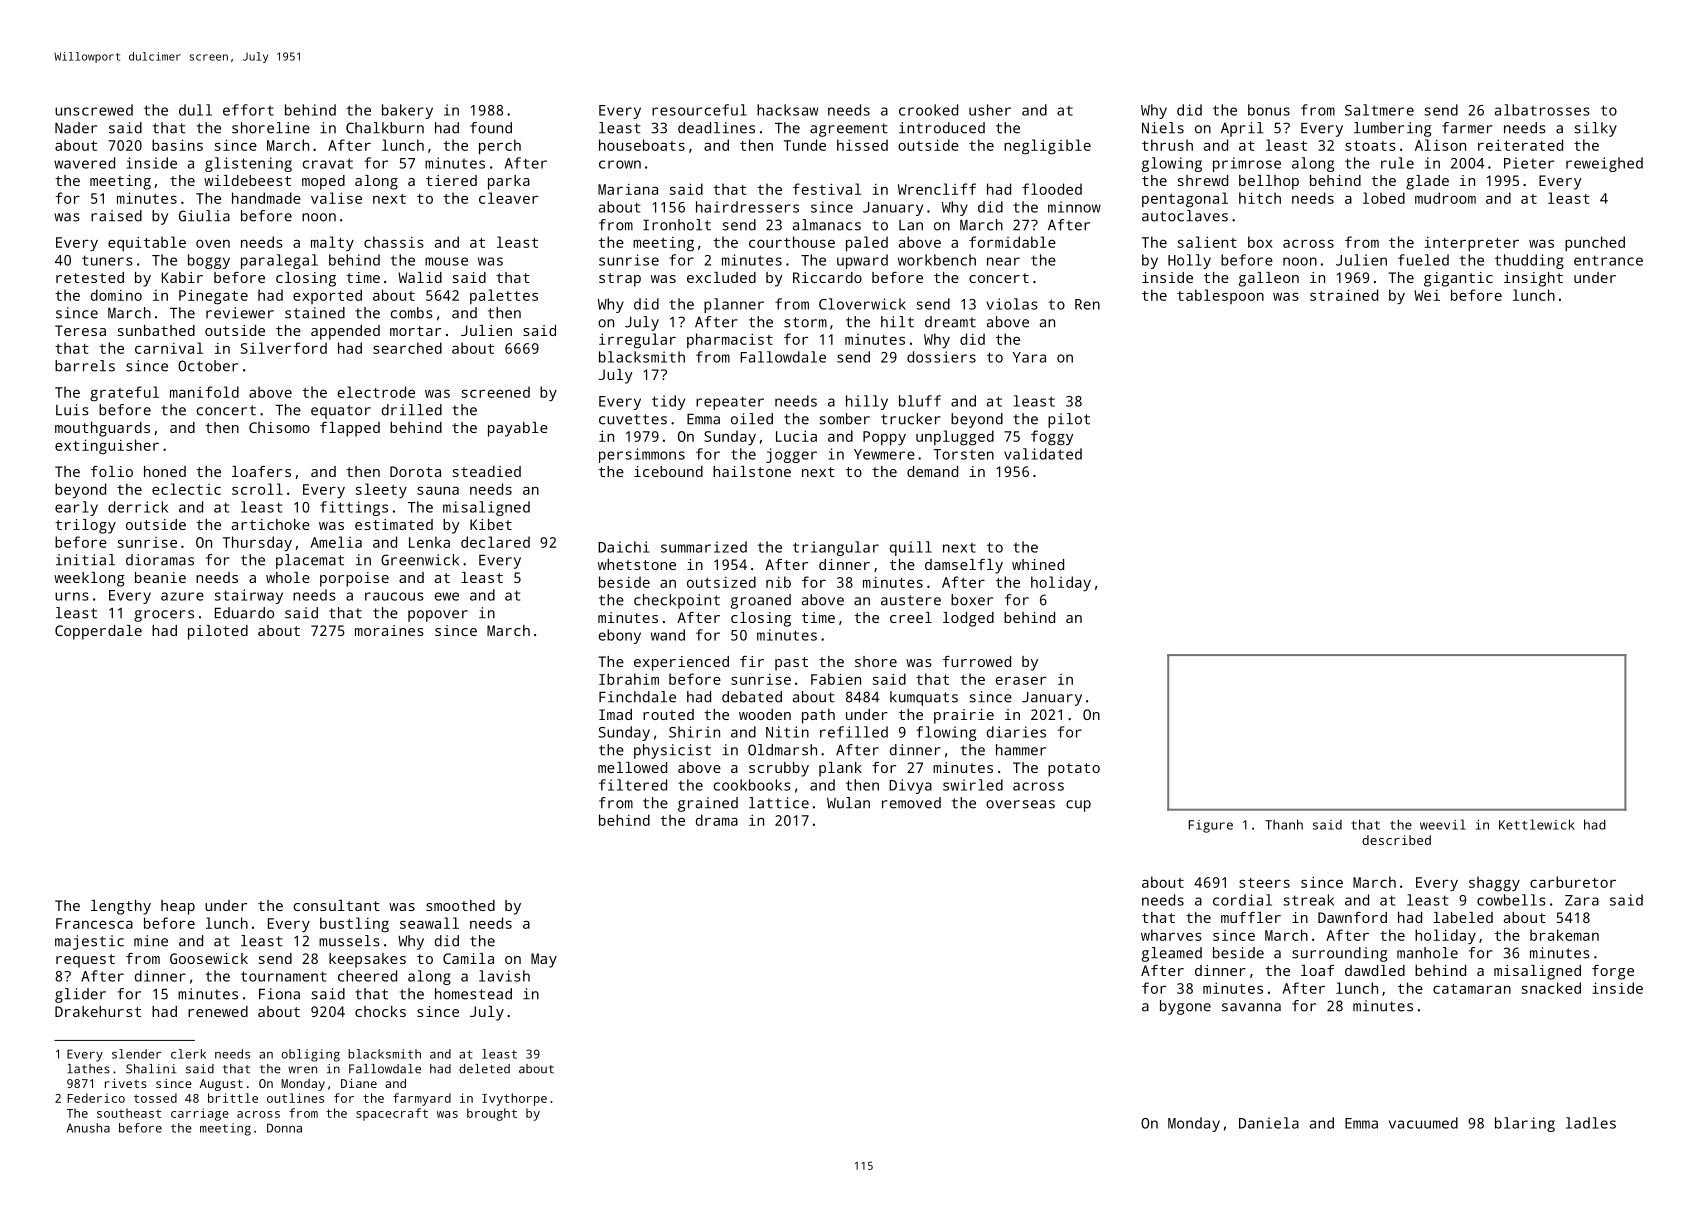 This screenshot has height=1207, width=1707. Describe the element at coordinates (1344, 295) in the screenshot. I see `strained` at that location.
